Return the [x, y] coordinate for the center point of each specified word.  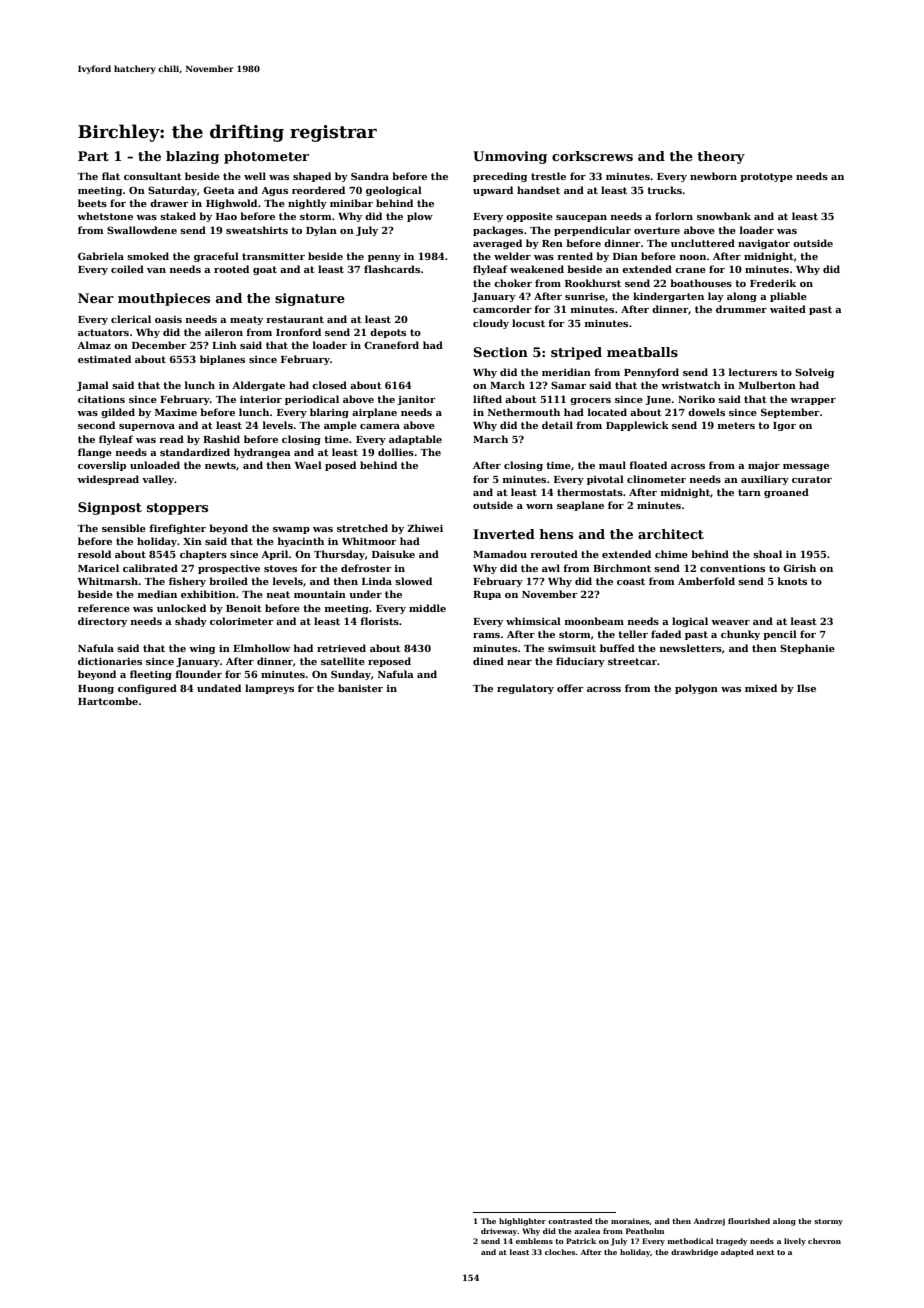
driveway [499, 1232]
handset [538, 190]
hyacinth [301, 542]
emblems [534, 1241]
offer [570, 688]
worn [539, 506]
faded [666, 634]
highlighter [522, 1222]
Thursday [339, 555]
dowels [706, 412]
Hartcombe [108, 701]
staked [178, 216]
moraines [630, 1221]
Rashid [221, 439]
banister [360, 688]
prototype [766, 177]
